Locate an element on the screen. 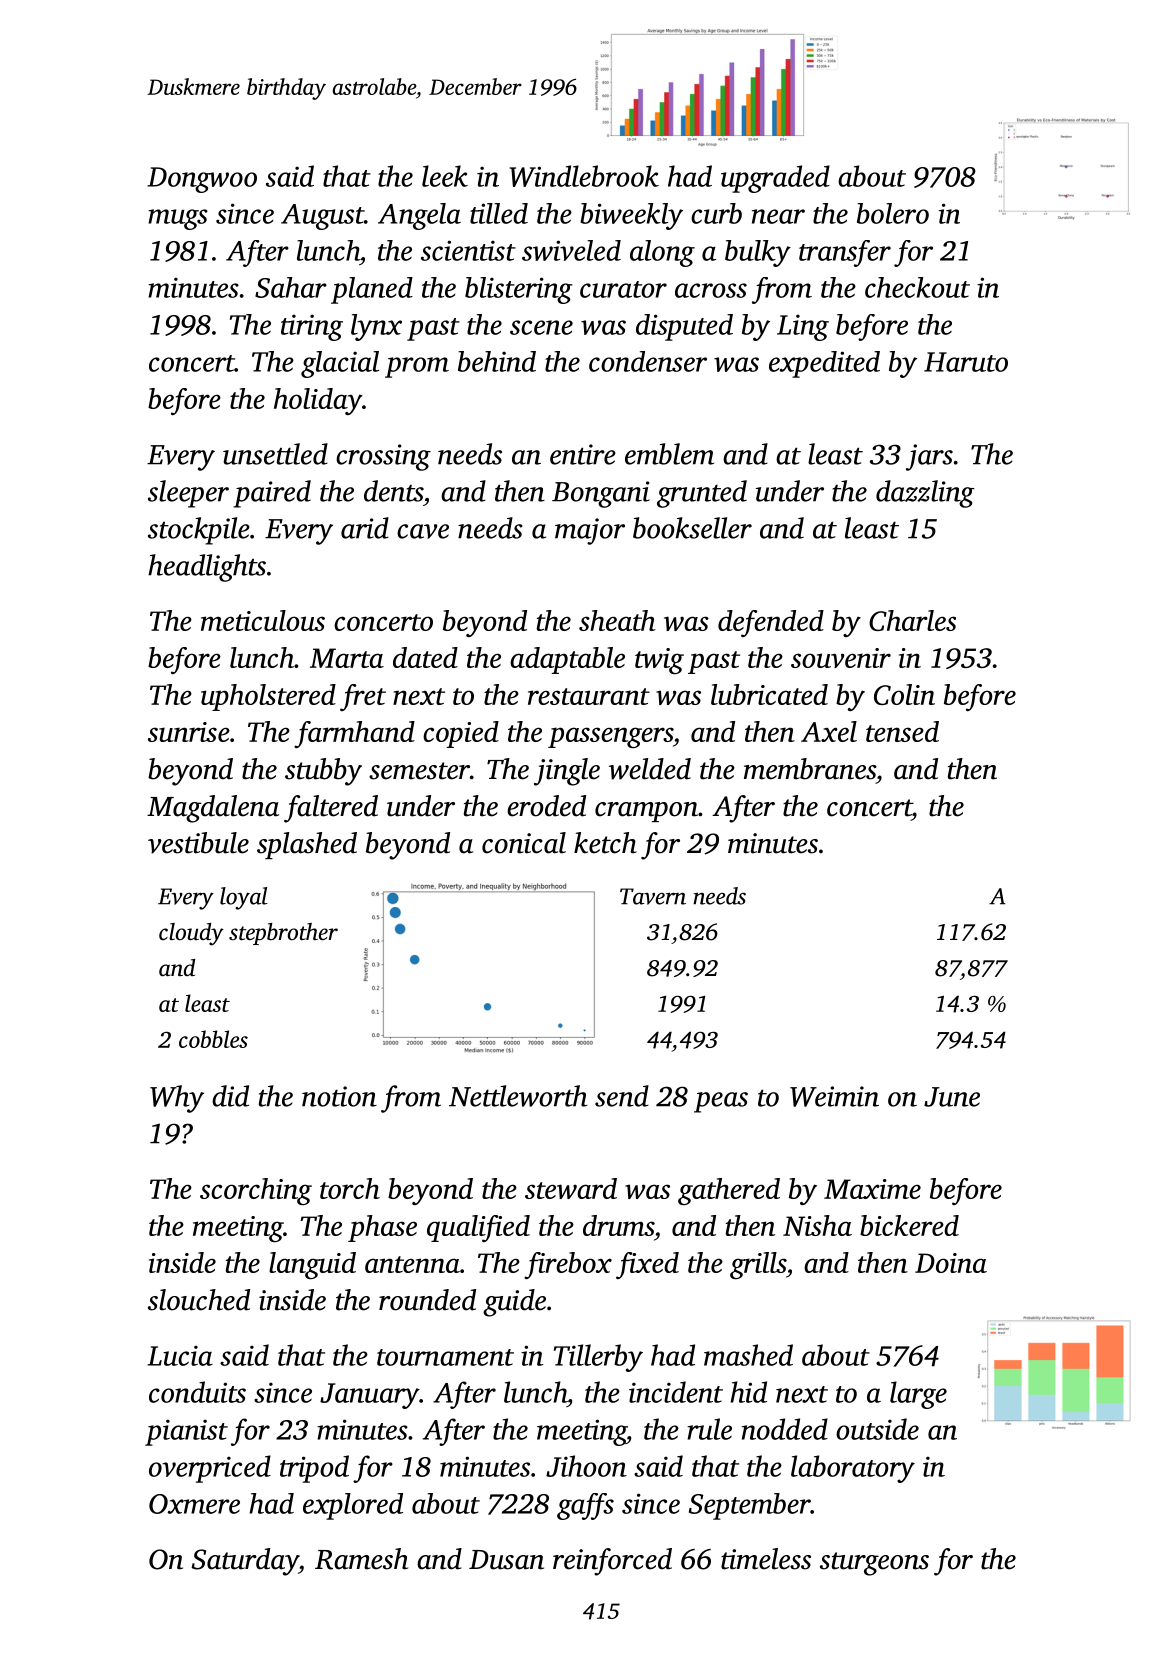  Axel is located at coordinates (829, 731).
